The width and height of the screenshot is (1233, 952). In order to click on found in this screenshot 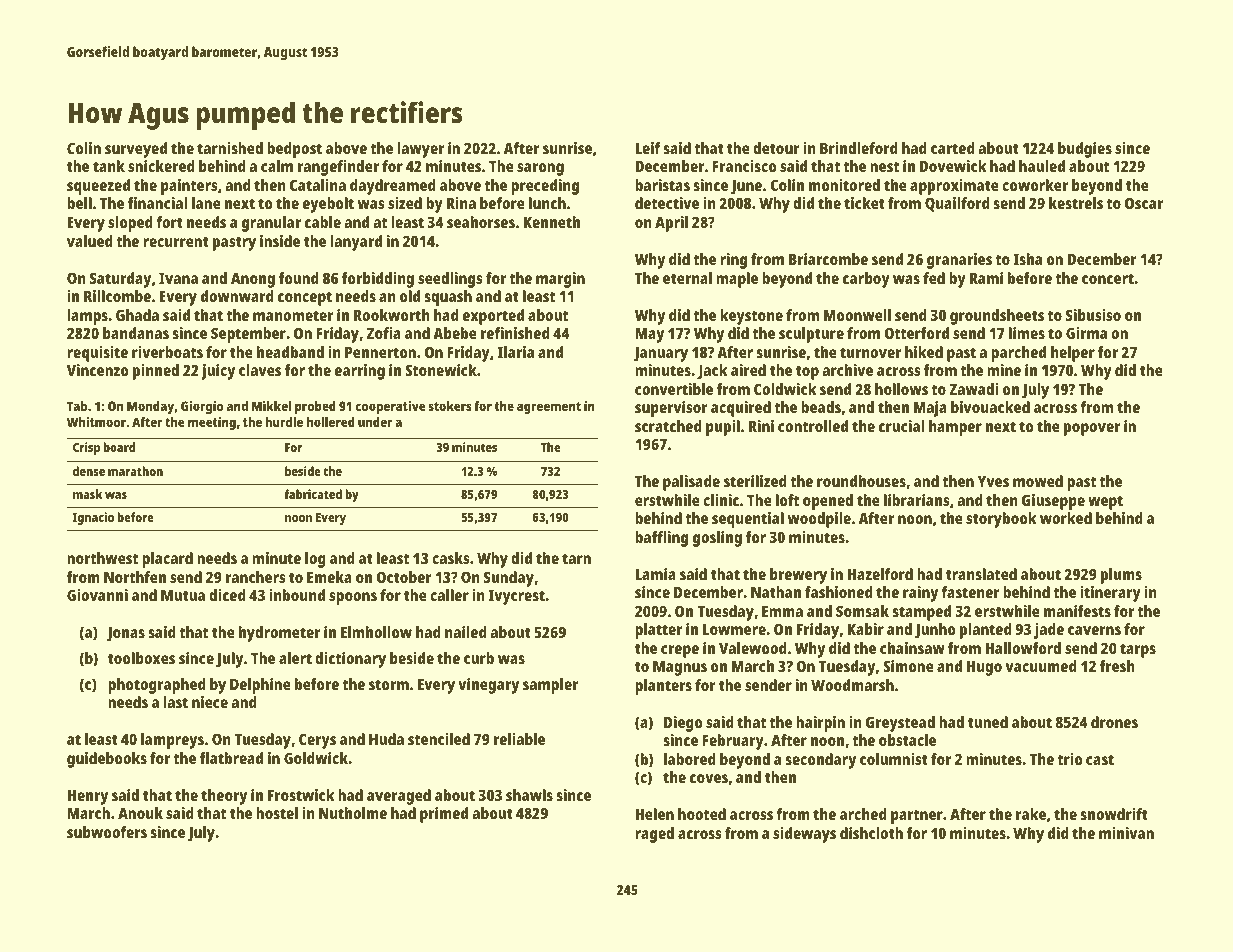, I will do `click(299, 278)`.
